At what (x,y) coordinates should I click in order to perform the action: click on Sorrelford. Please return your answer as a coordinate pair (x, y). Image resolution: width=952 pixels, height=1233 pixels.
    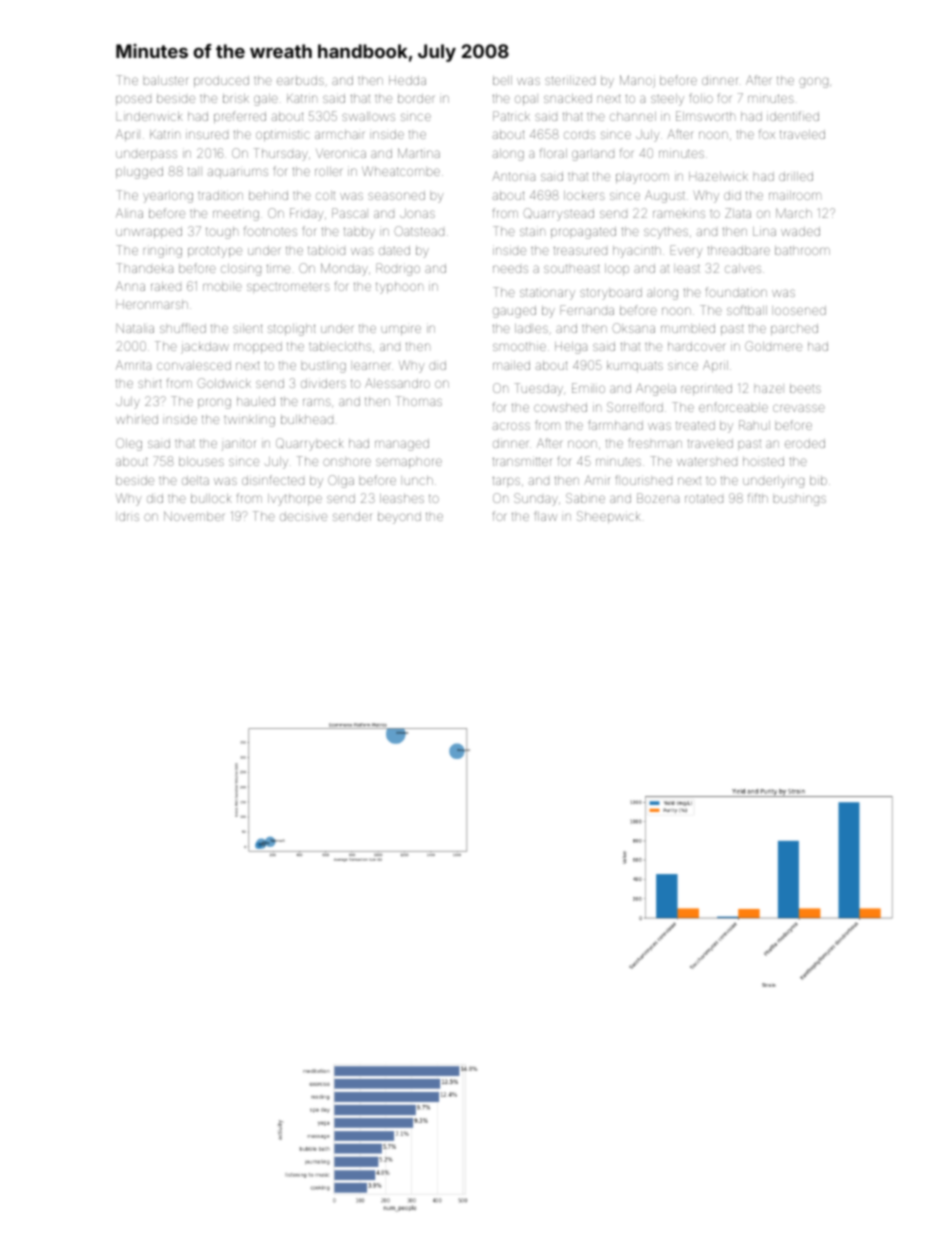
    Looking at the image, I should click on (635, 407).
